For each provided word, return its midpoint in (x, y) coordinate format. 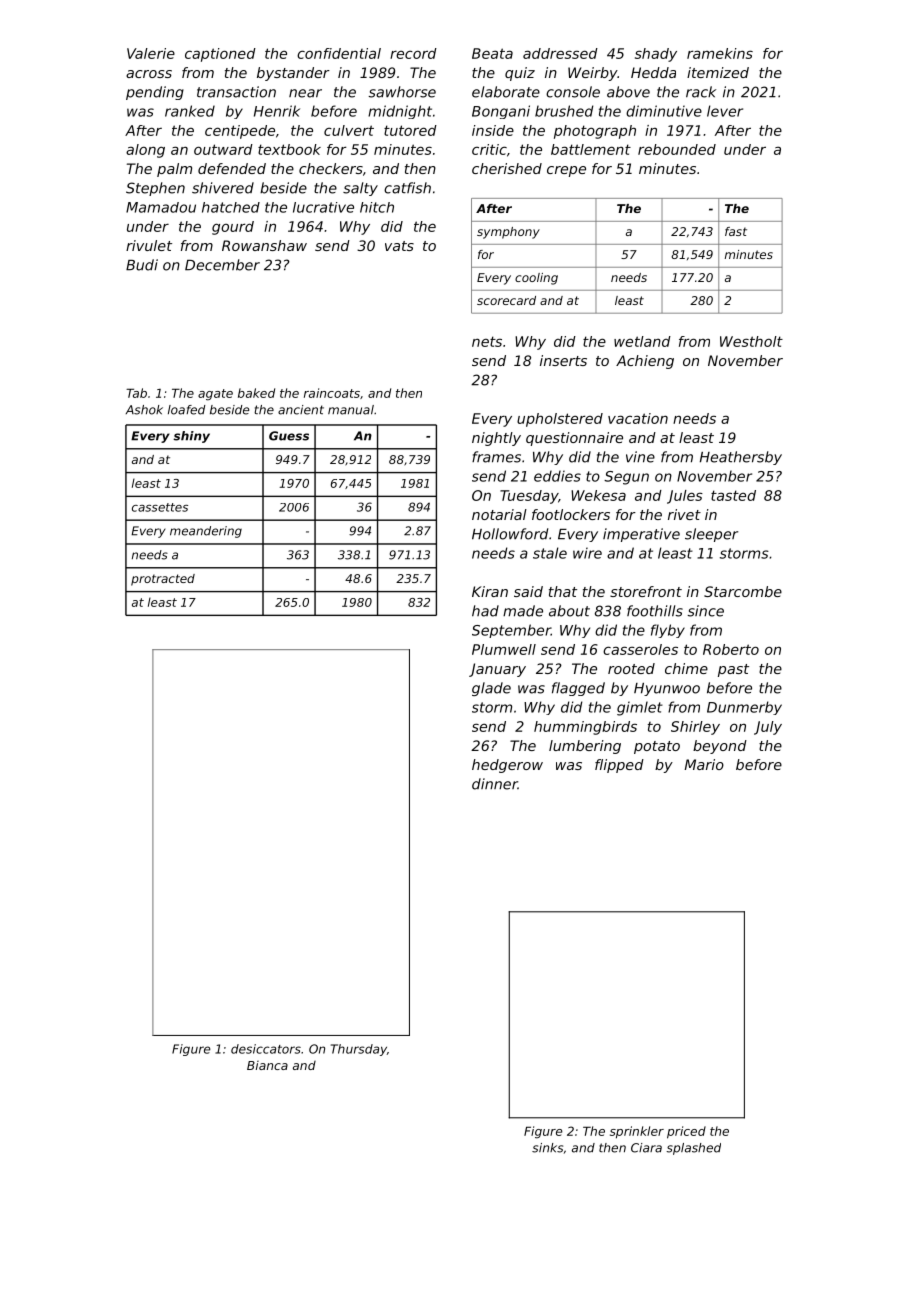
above (628, 92)
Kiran (490, 591)
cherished (507, 168)
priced (686, 1132)
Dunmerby (744, 708)
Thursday (359, 1050)
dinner (495, 784)
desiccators (266, 1049)
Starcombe (743, 591)
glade (491, 689)
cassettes (160, 507)
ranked (190, 111)
